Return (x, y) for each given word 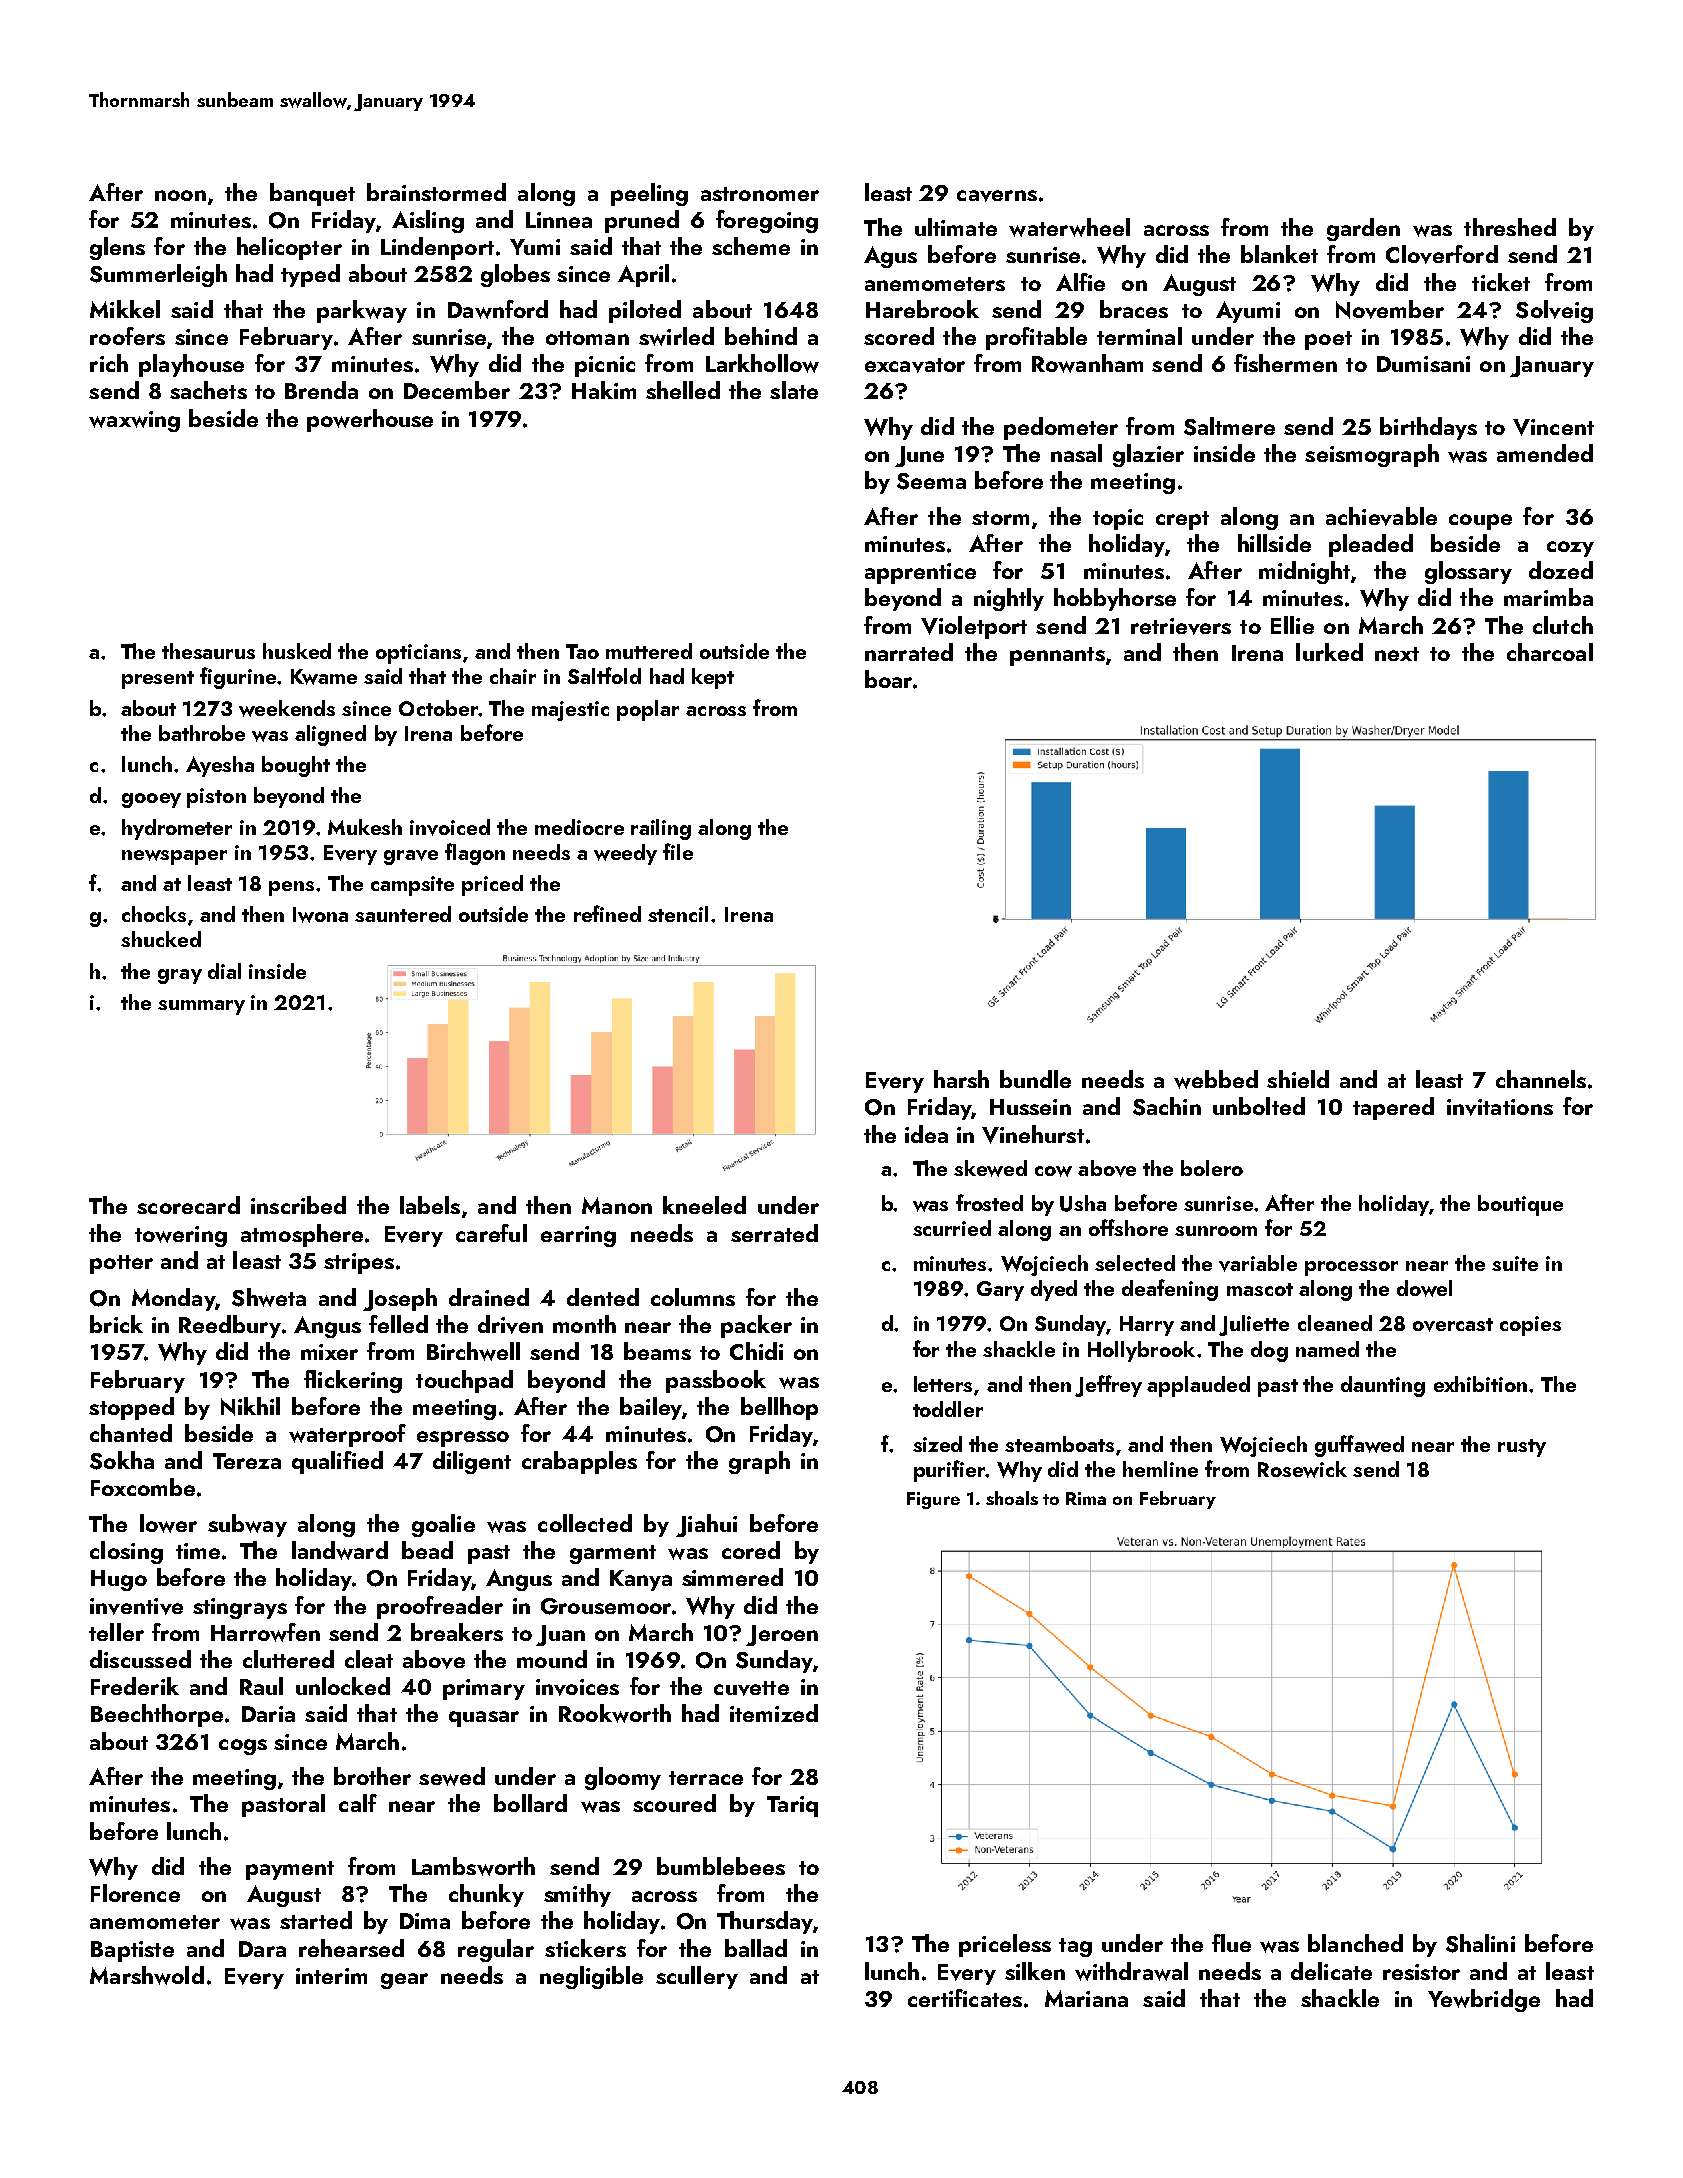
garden (1363, 229)
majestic (570, 711)
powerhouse (370, 420)
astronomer (760, 194)
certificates (965, 1998)
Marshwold (147, 1975)
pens (291, 888)
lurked (1329, 652)
